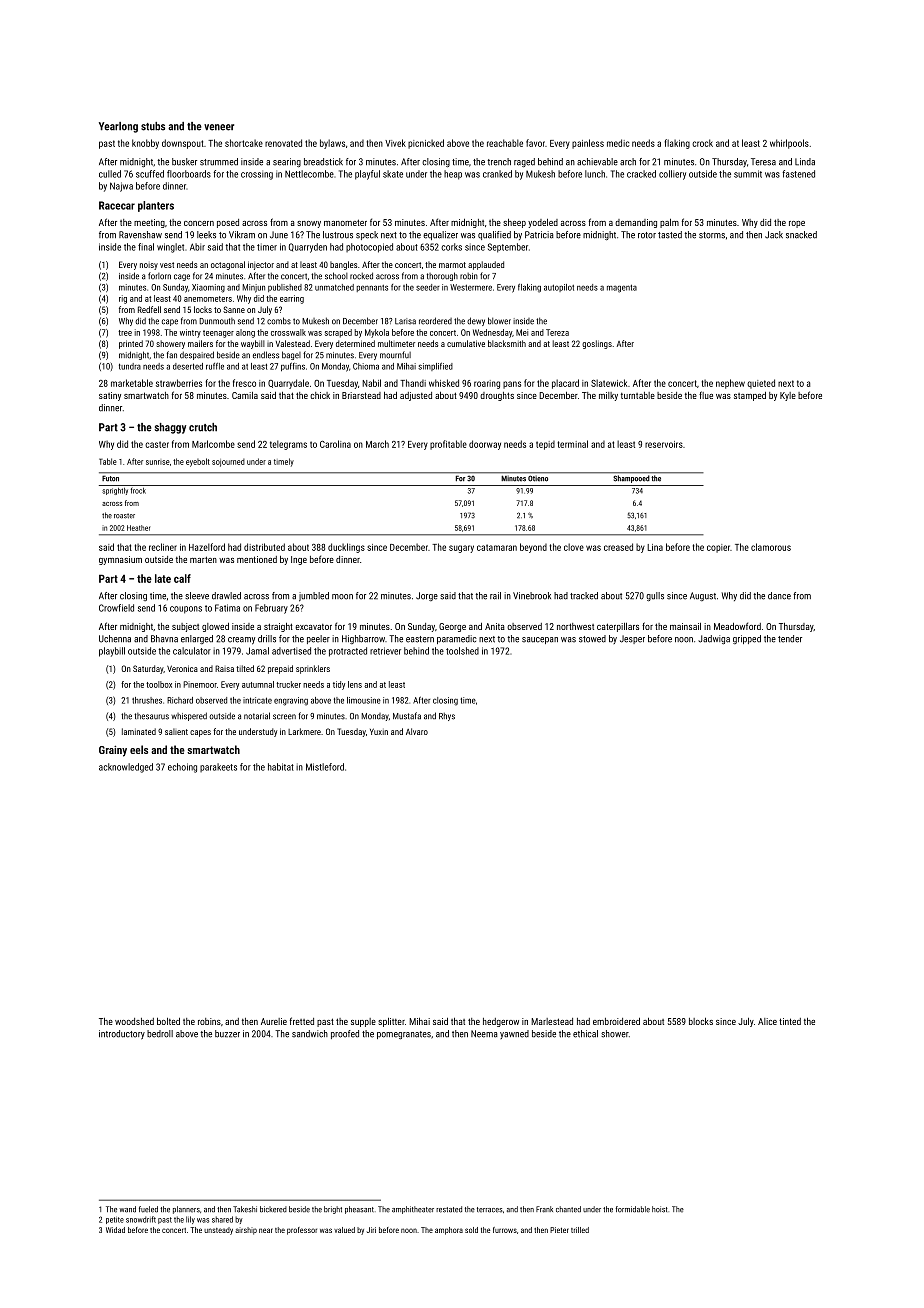 Image resolution: width=924 pixels, height=1308 pixels. I want to click on habitat, so click(281, 767).
